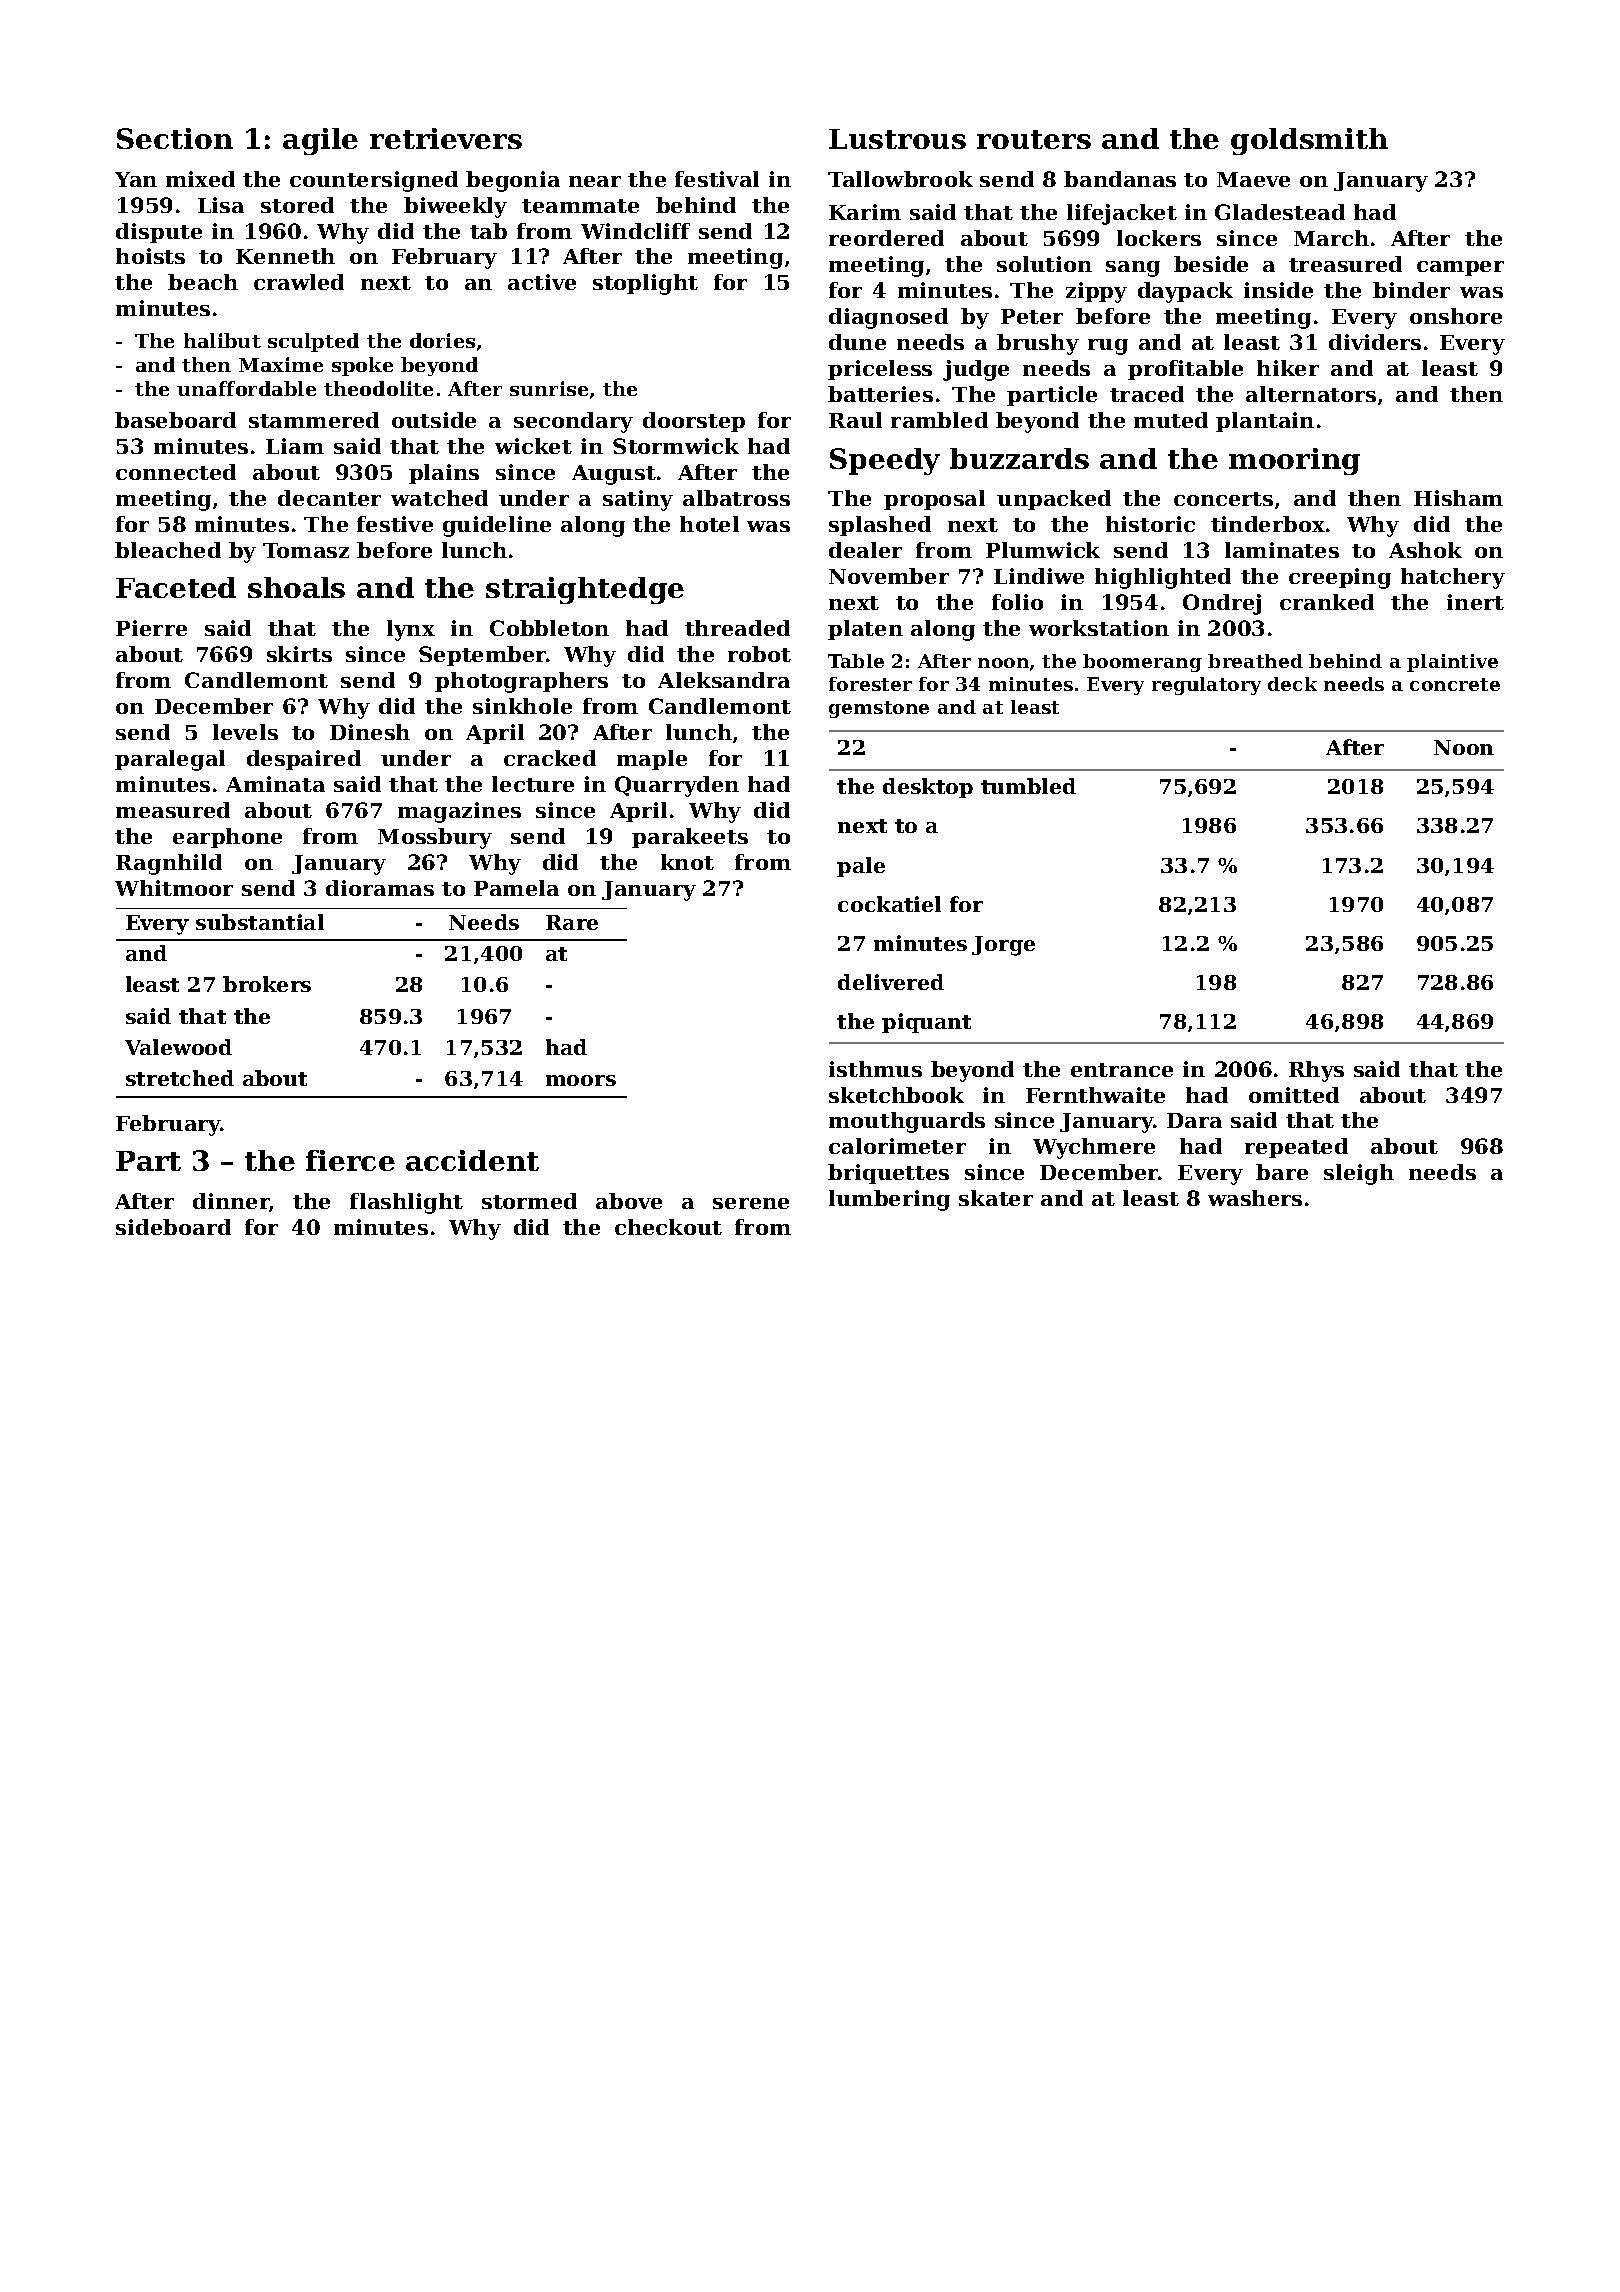 This page has height=2292, width=1620. What do you see at coordinates (1456, 316) in the page?
I see `onshore` at bounding box center [1456, 316].
